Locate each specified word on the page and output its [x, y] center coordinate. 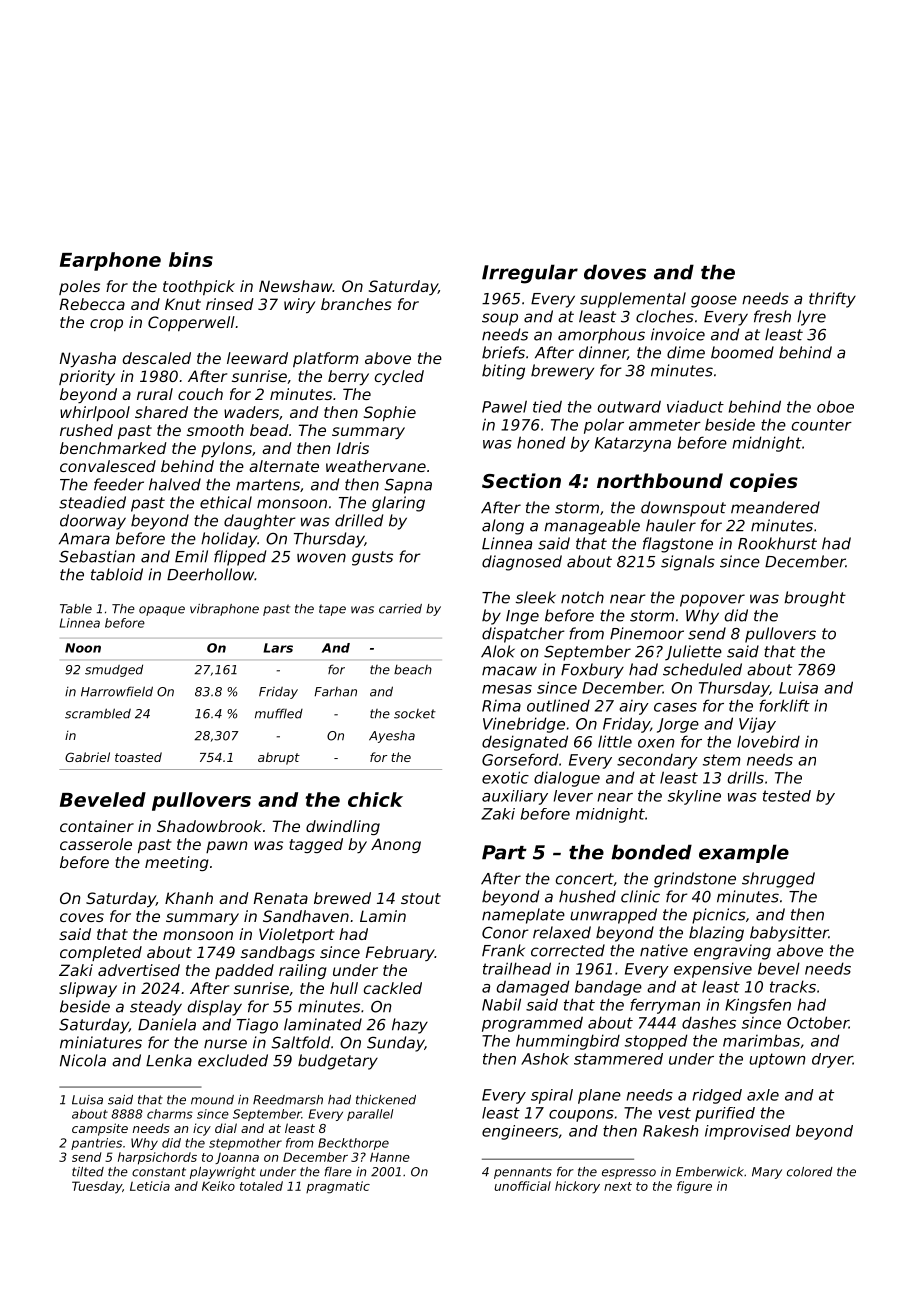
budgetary [338, 1062]
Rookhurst [777, 543]
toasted [138, 757]
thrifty [832, 300]
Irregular [530, 274]
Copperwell [191, 323]
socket [415, 714]
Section [521, 480]
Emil [191, 556]
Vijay [757, 725]
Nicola [83, 1060]
